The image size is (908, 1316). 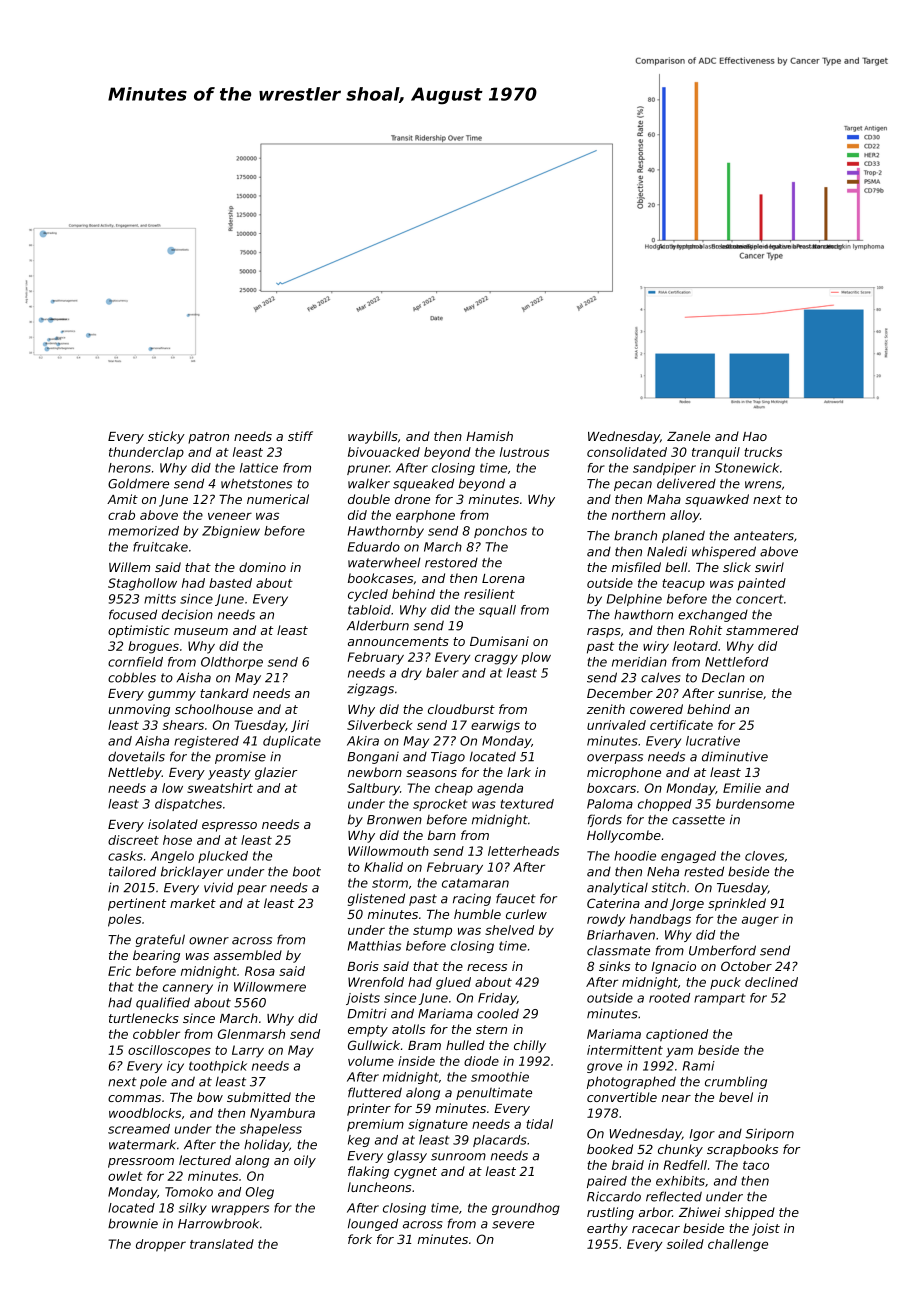 What do you see at coordinates (156, 1034) in the screenshot?
I see `cobbler` at bounding box center [156, 1034].
